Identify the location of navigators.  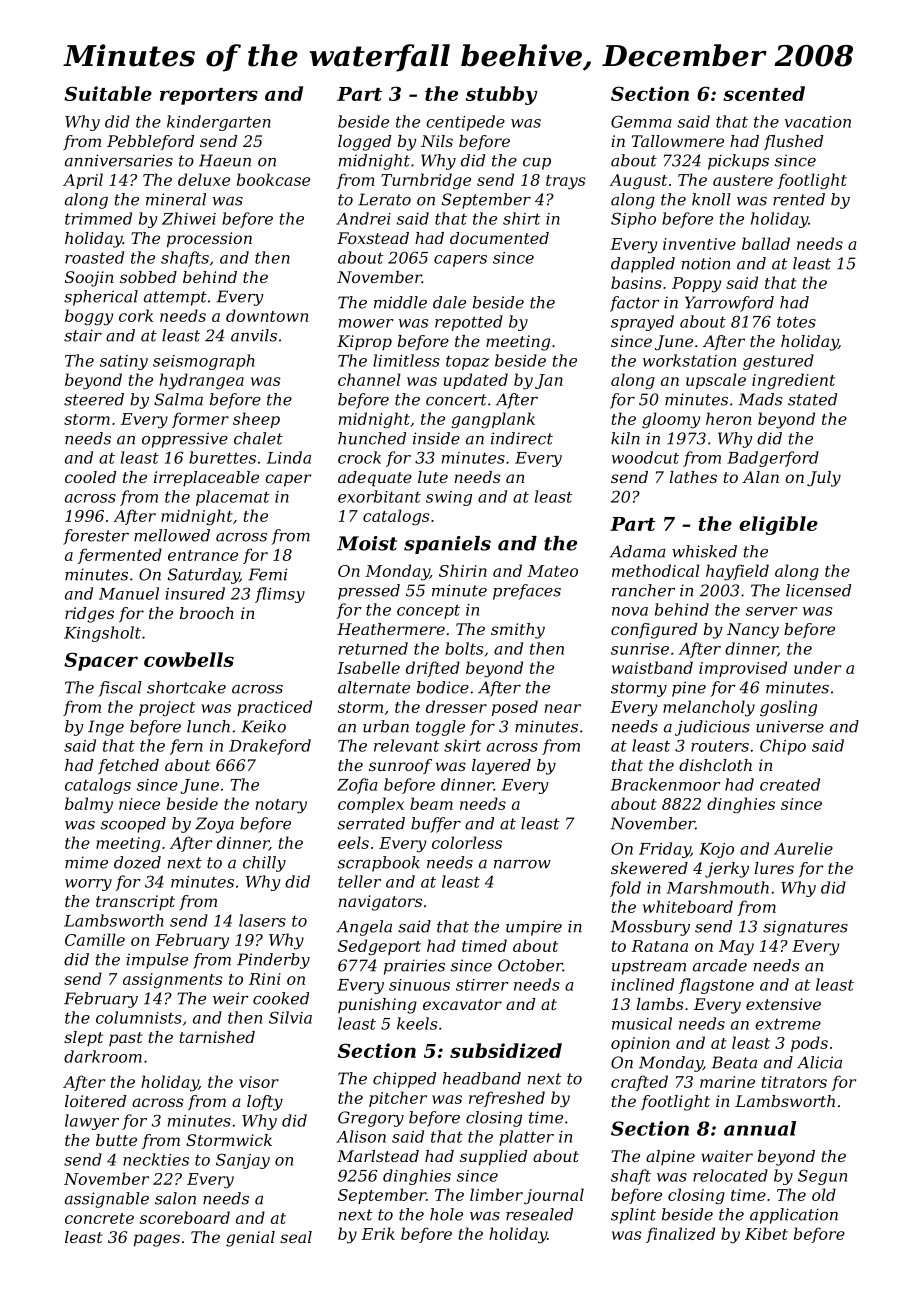
(380, 903).
